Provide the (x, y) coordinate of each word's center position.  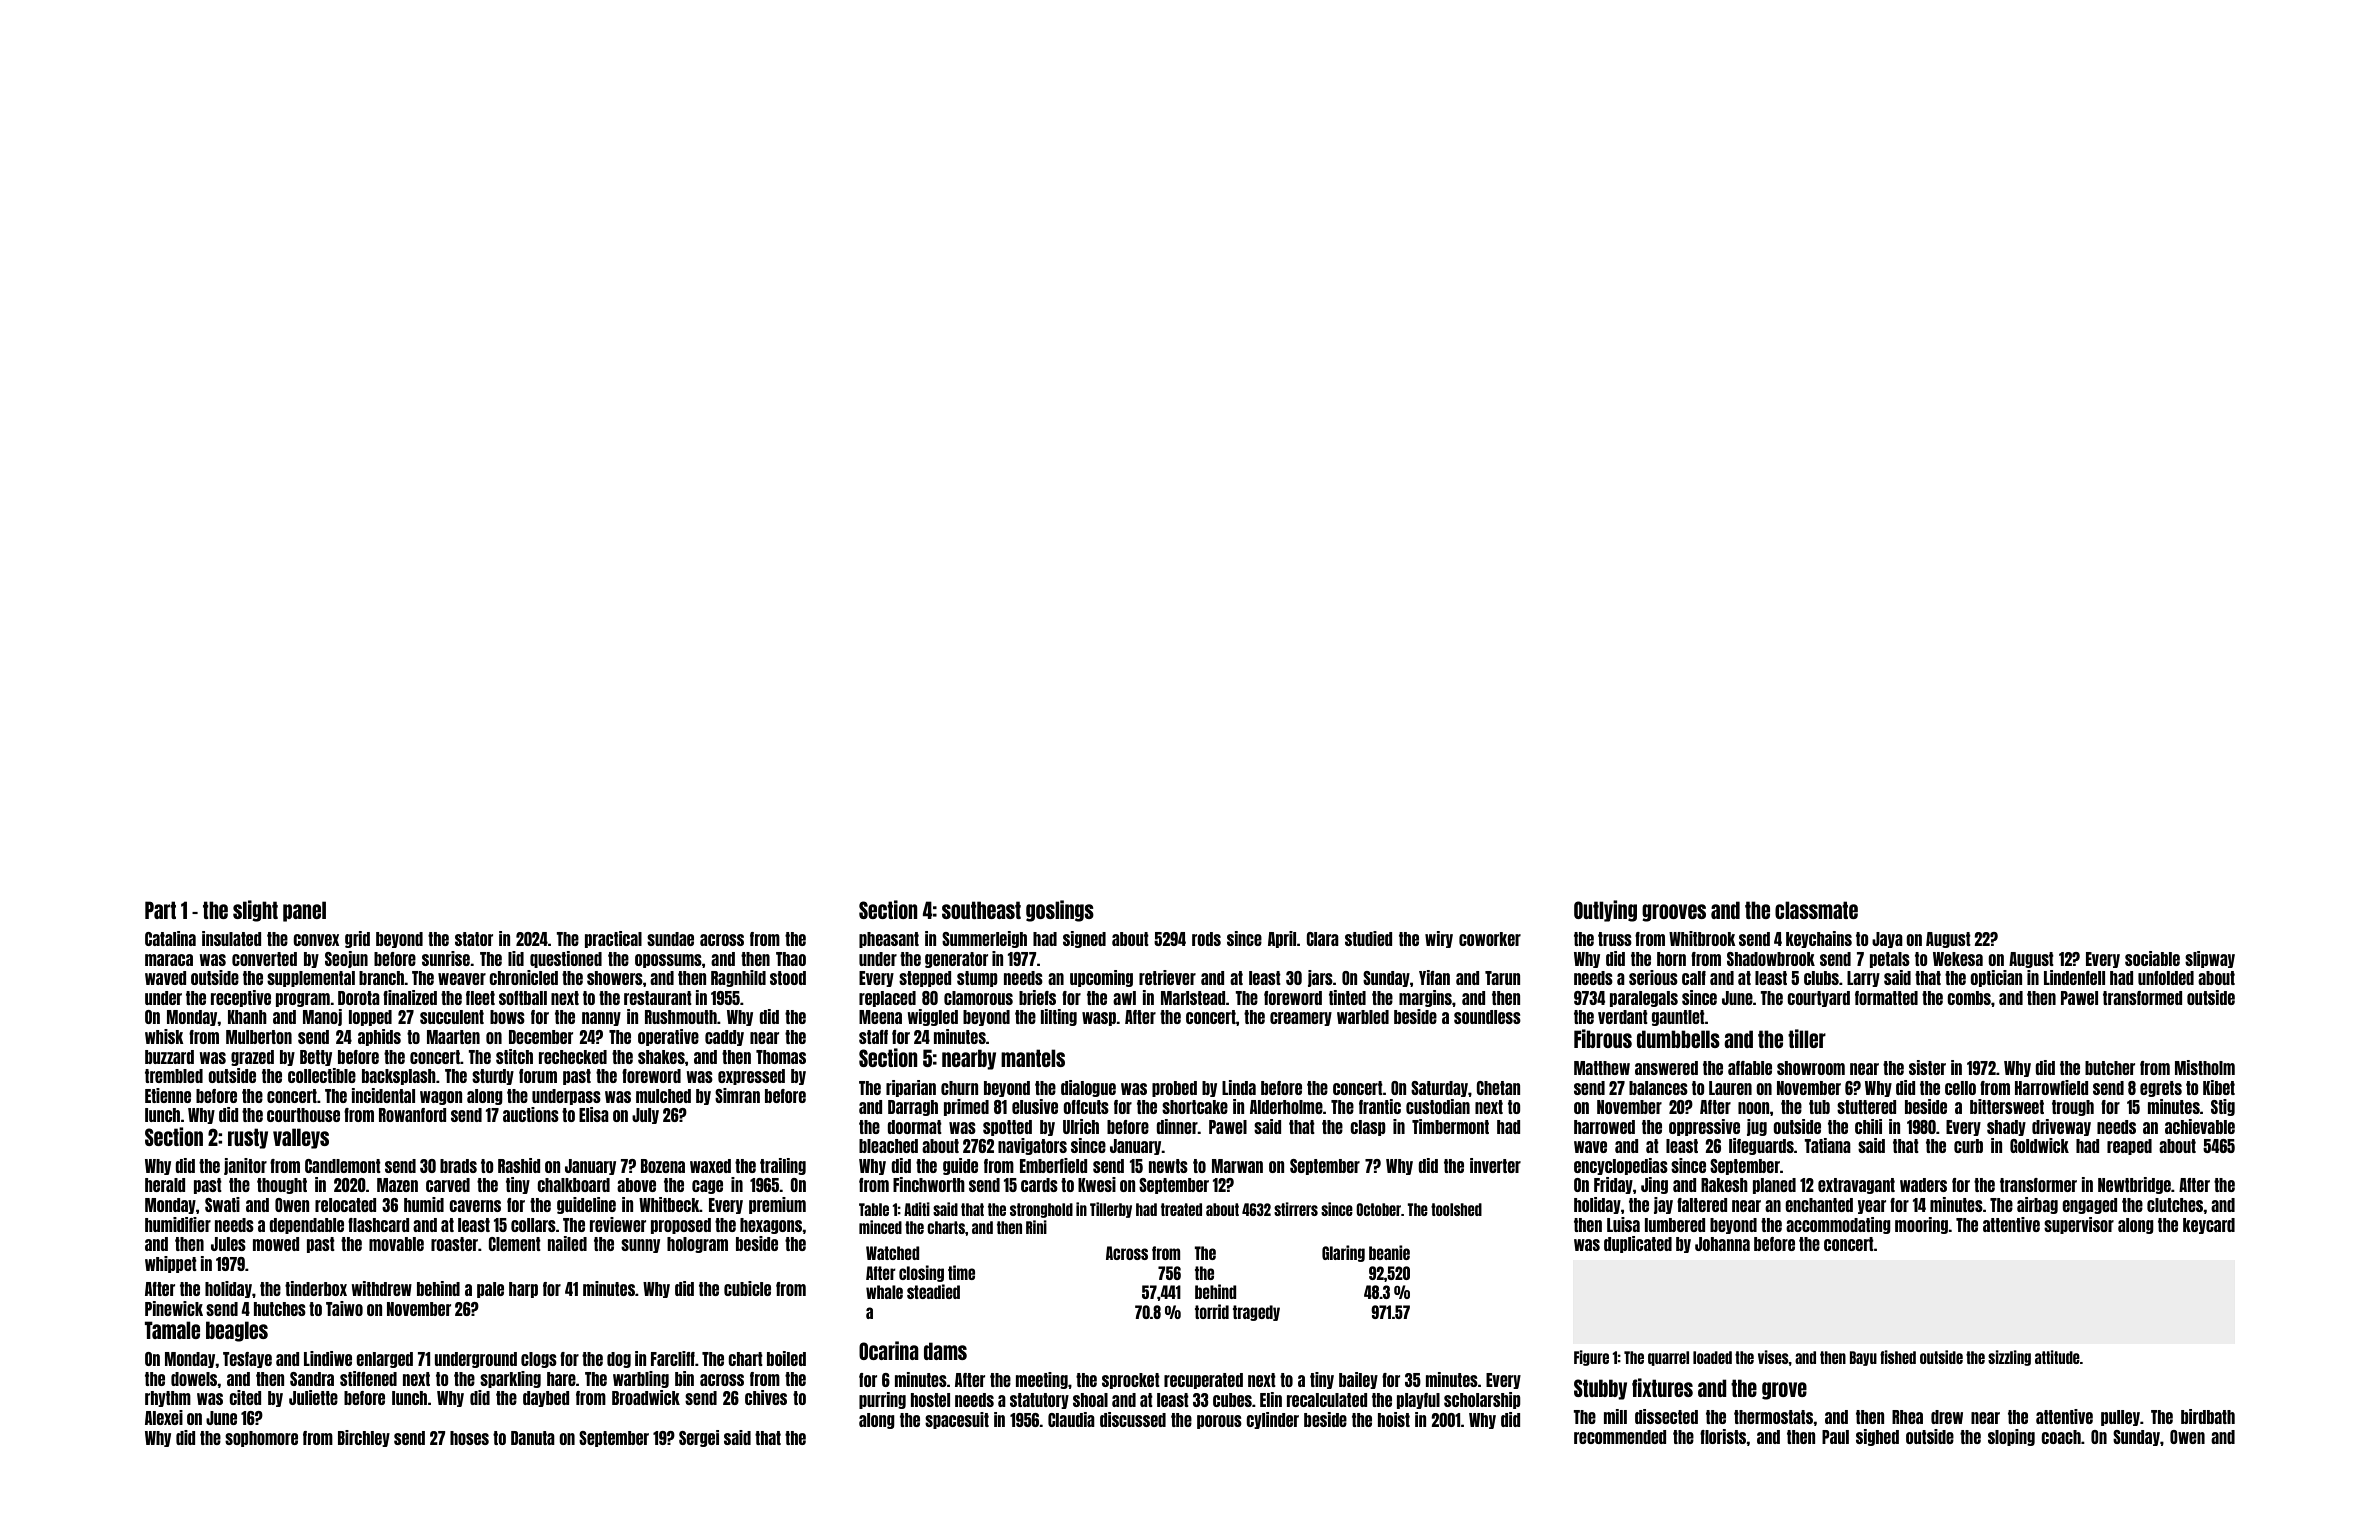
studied (1368, 938)
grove (1784, 1391)
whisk (164, 1036)
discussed (1133, 1419)
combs (1969, 998)
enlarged (384, 1360)
